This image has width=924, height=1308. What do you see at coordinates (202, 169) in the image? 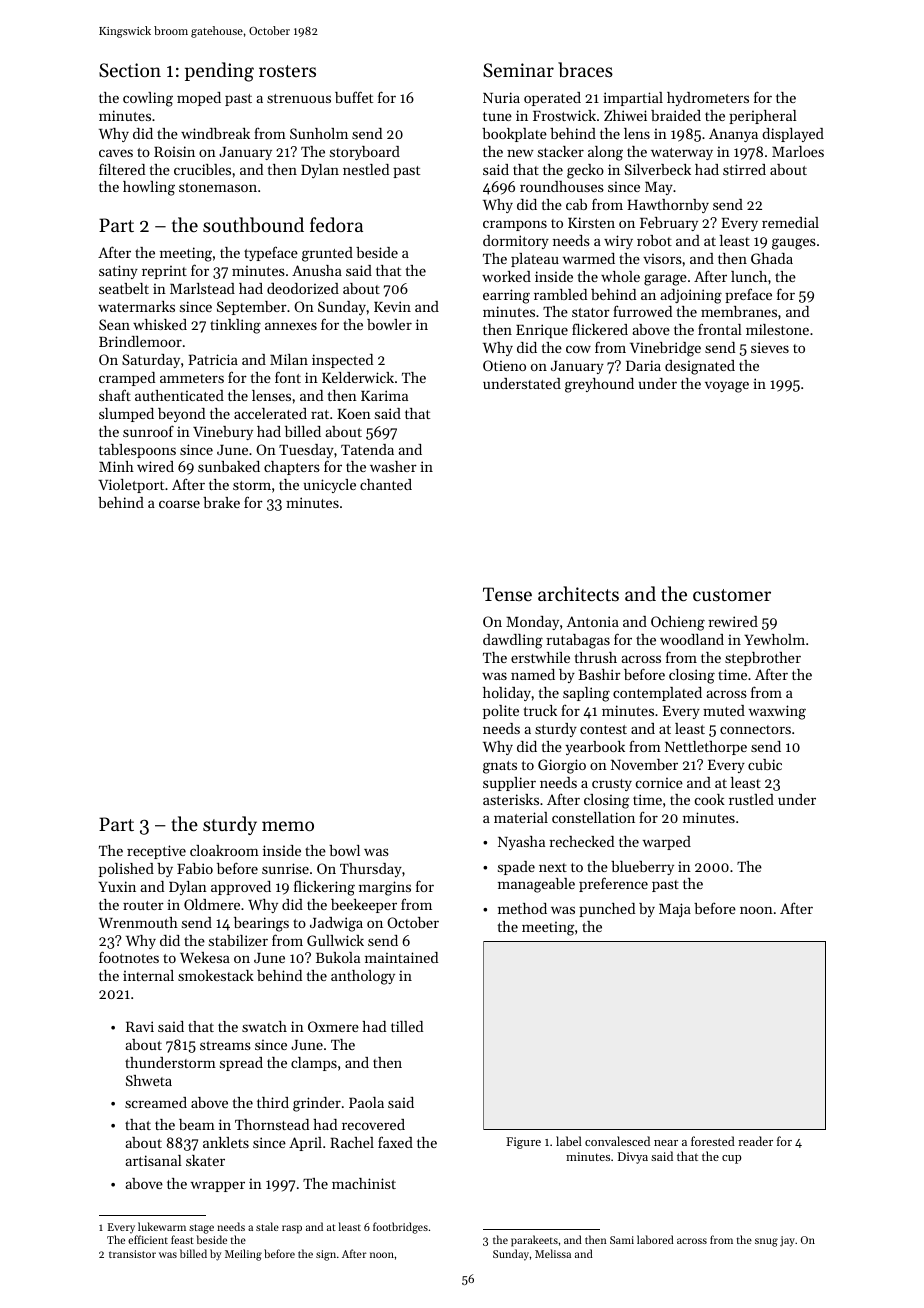
I see `crucibles` at bounding box center [202, 169].
